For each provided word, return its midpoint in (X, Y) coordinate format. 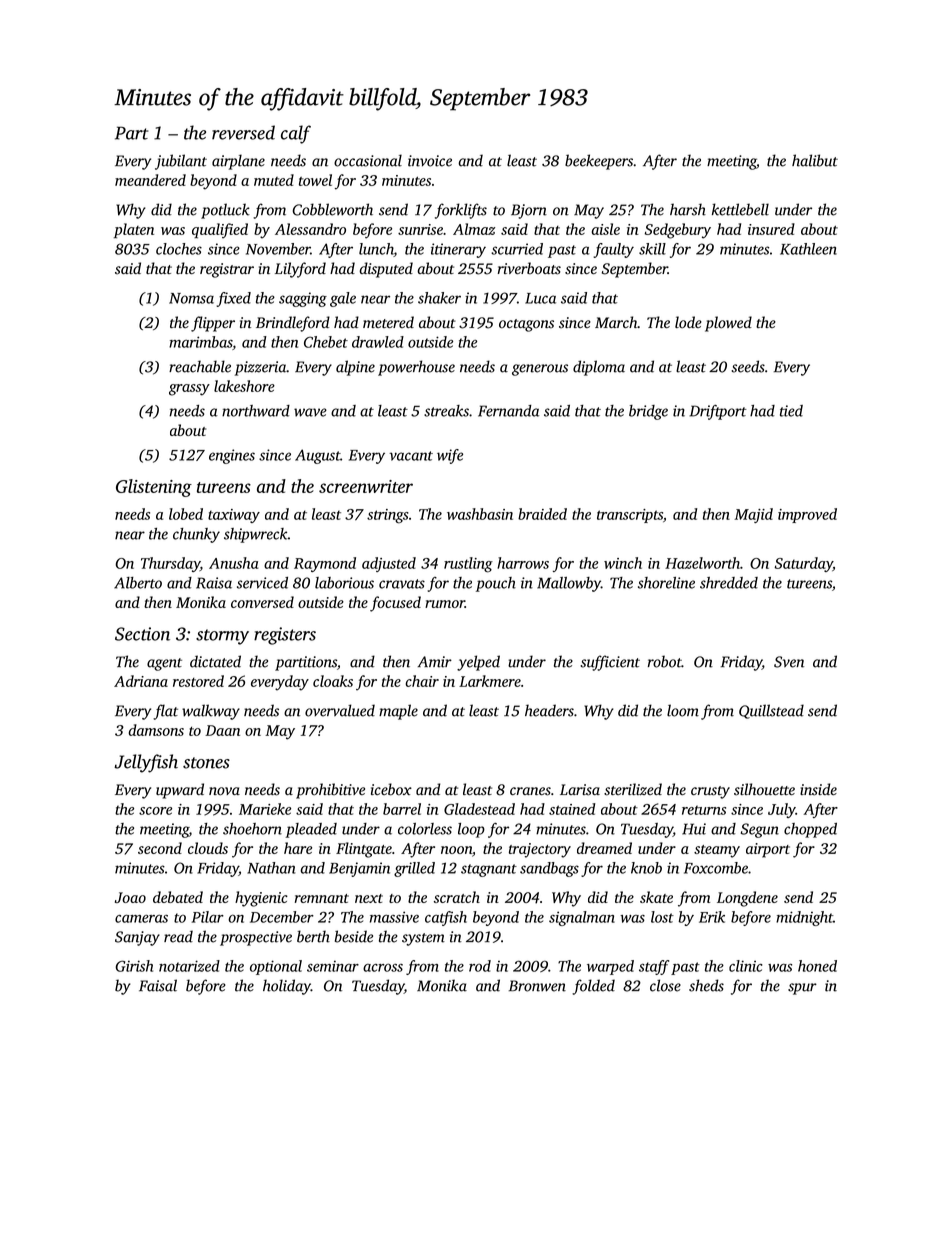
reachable (200, 366)
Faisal (158, 985)
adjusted (389, 564)
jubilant (181, 162)
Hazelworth (702, 563)
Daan (222, 730)
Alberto (138, 583)
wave (310, 412)
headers (549, 710)
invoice (430, 161)
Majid (753, 515)
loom (683, 710)
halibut (815, 160)
